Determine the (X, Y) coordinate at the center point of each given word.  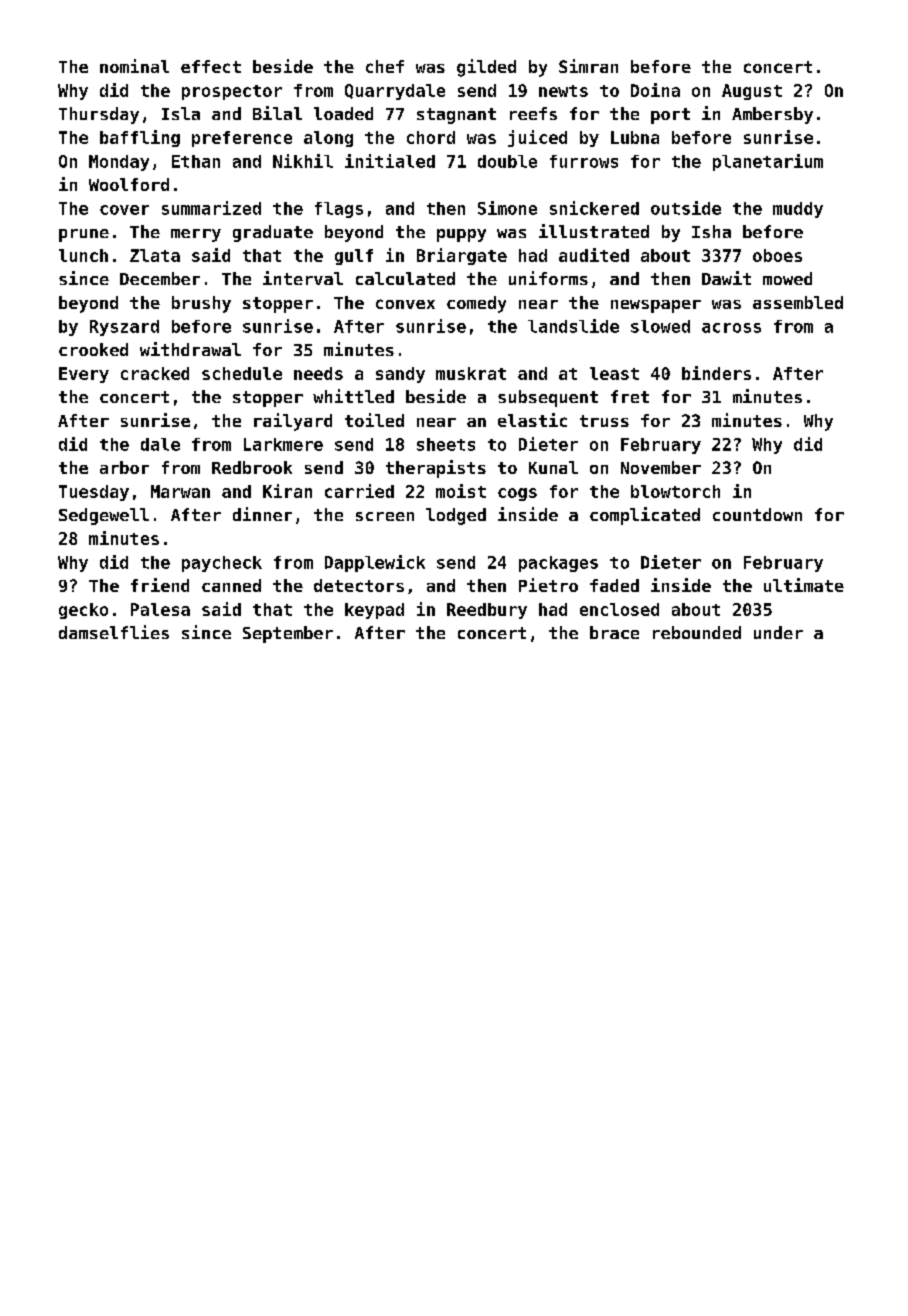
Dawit (726, 278)
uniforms (548, 278)
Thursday (99, 115)
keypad (374, 611)
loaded (343, 113)
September (288, 634)
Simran (588, 66)
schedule (242, 373)
